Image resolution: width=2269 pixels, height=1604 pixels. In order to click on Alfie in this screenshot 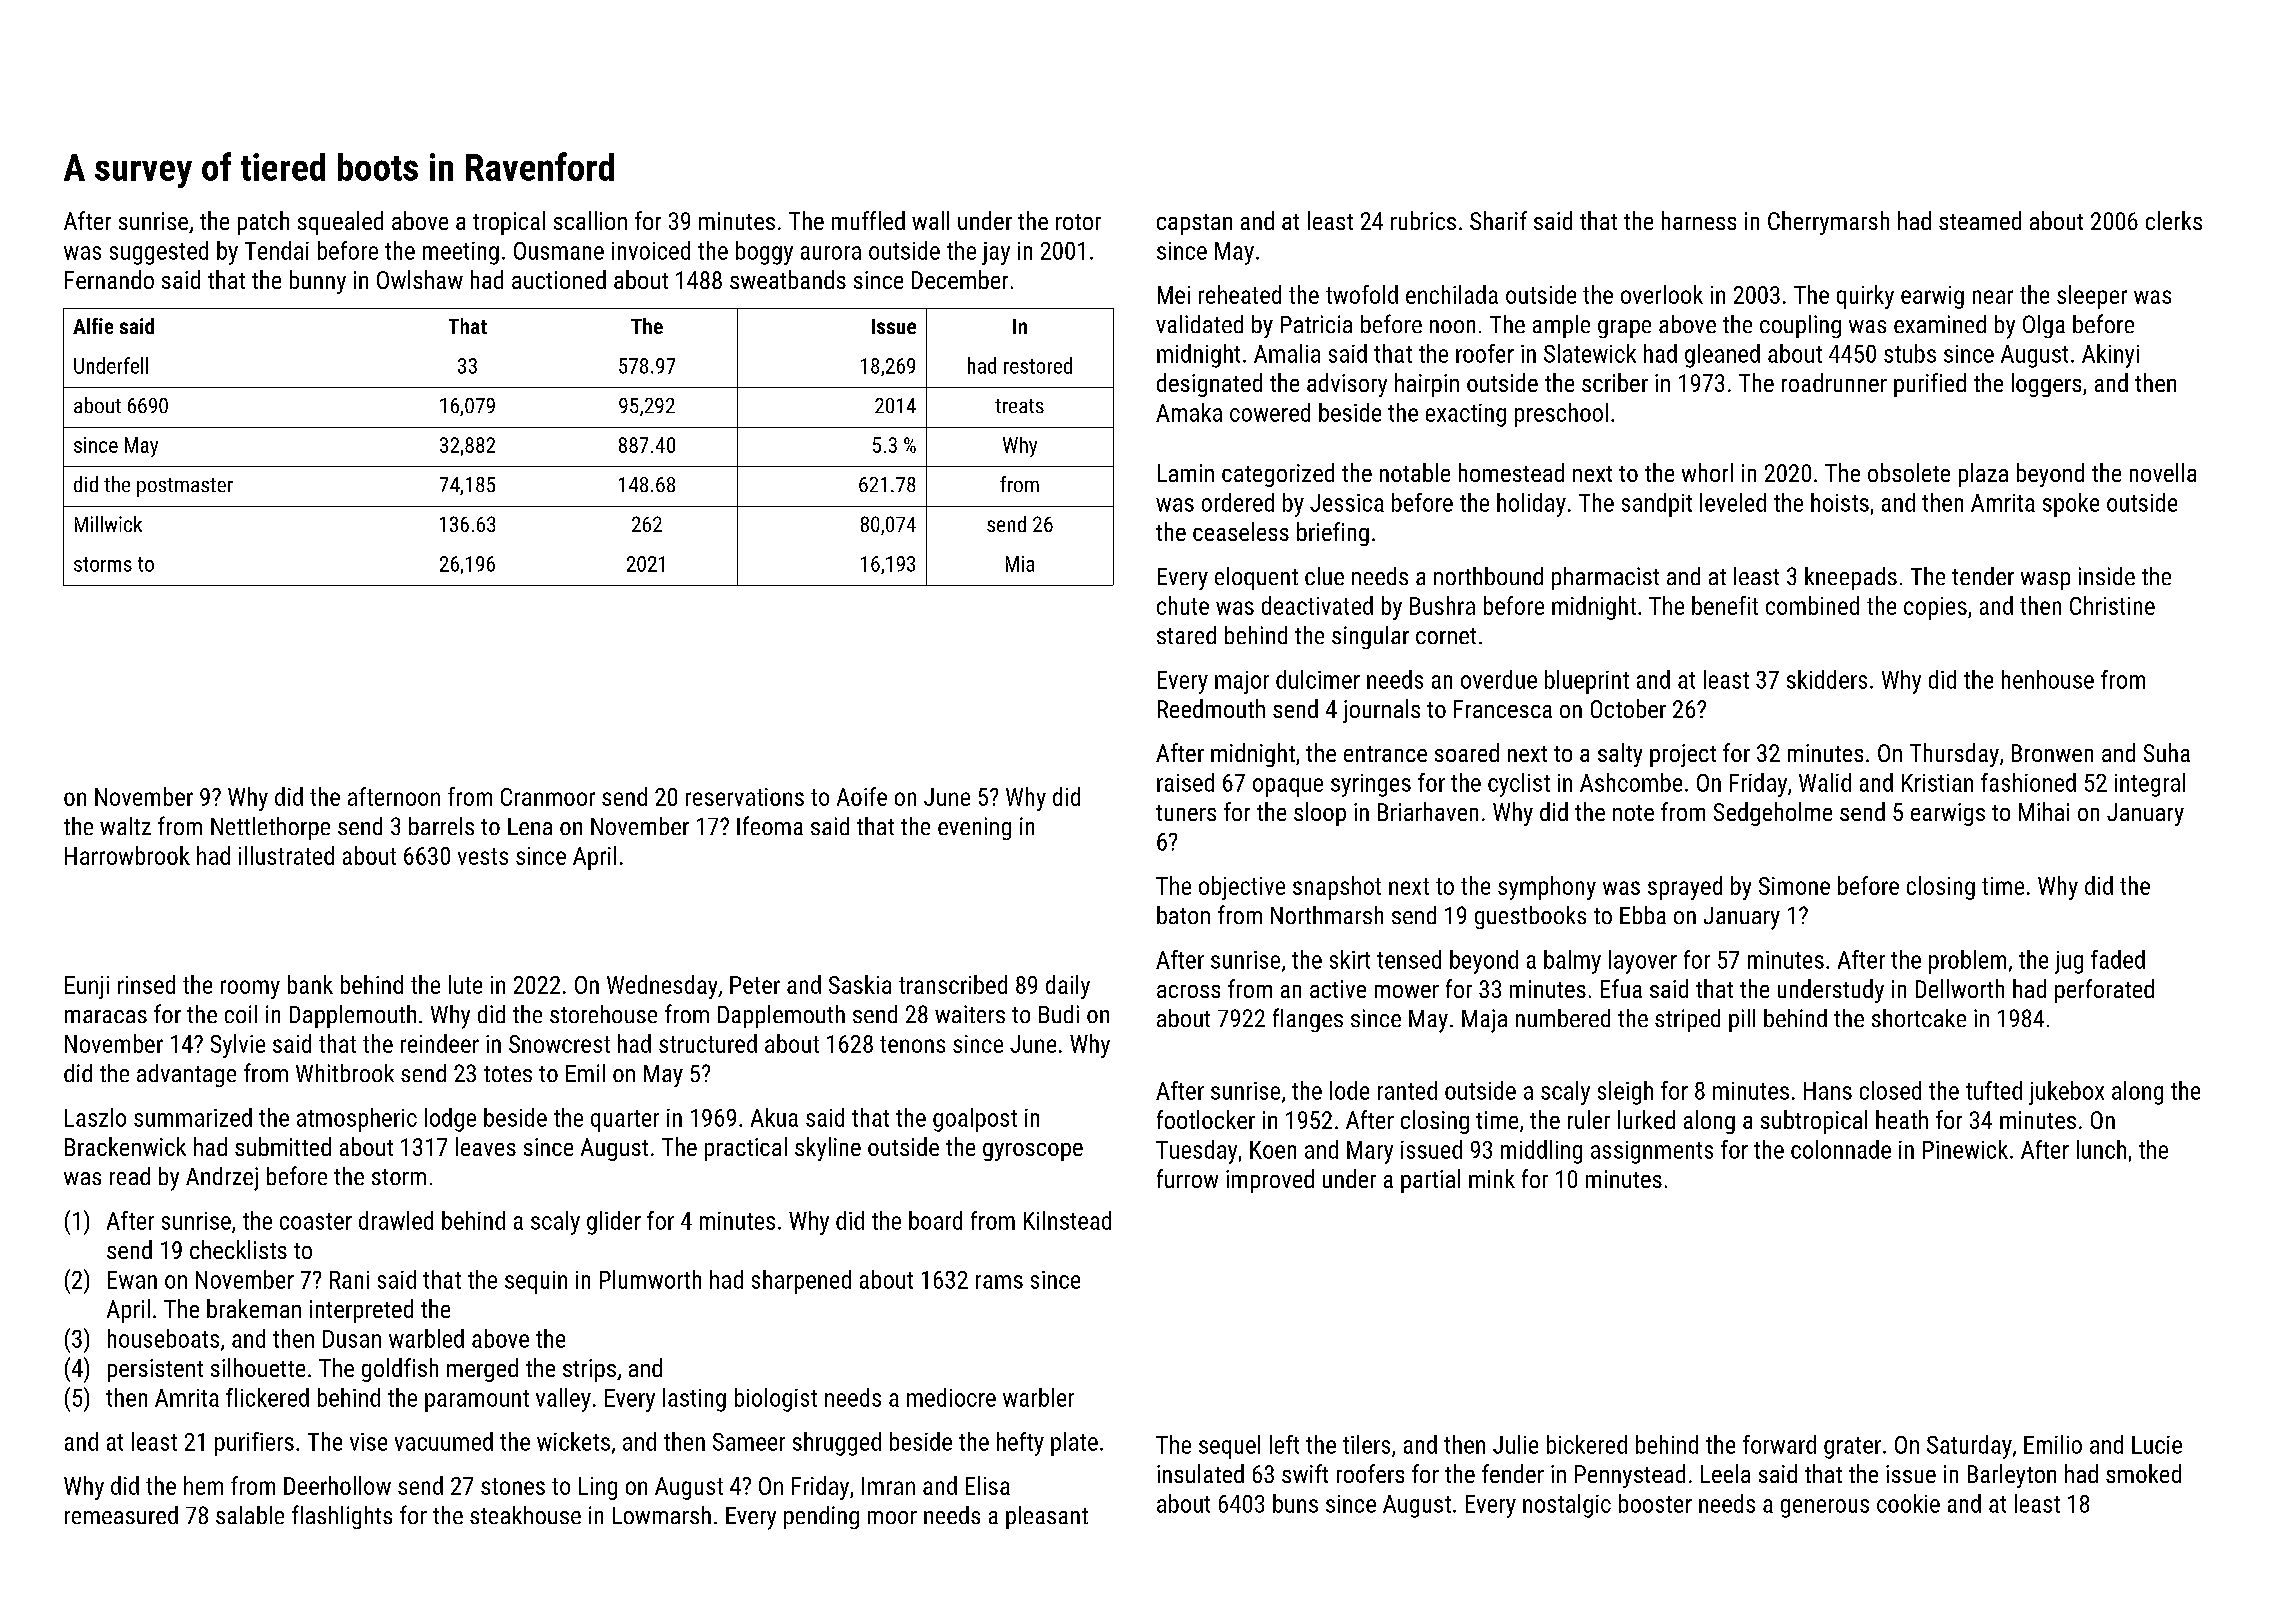, I will do `click(93, 326)`.
